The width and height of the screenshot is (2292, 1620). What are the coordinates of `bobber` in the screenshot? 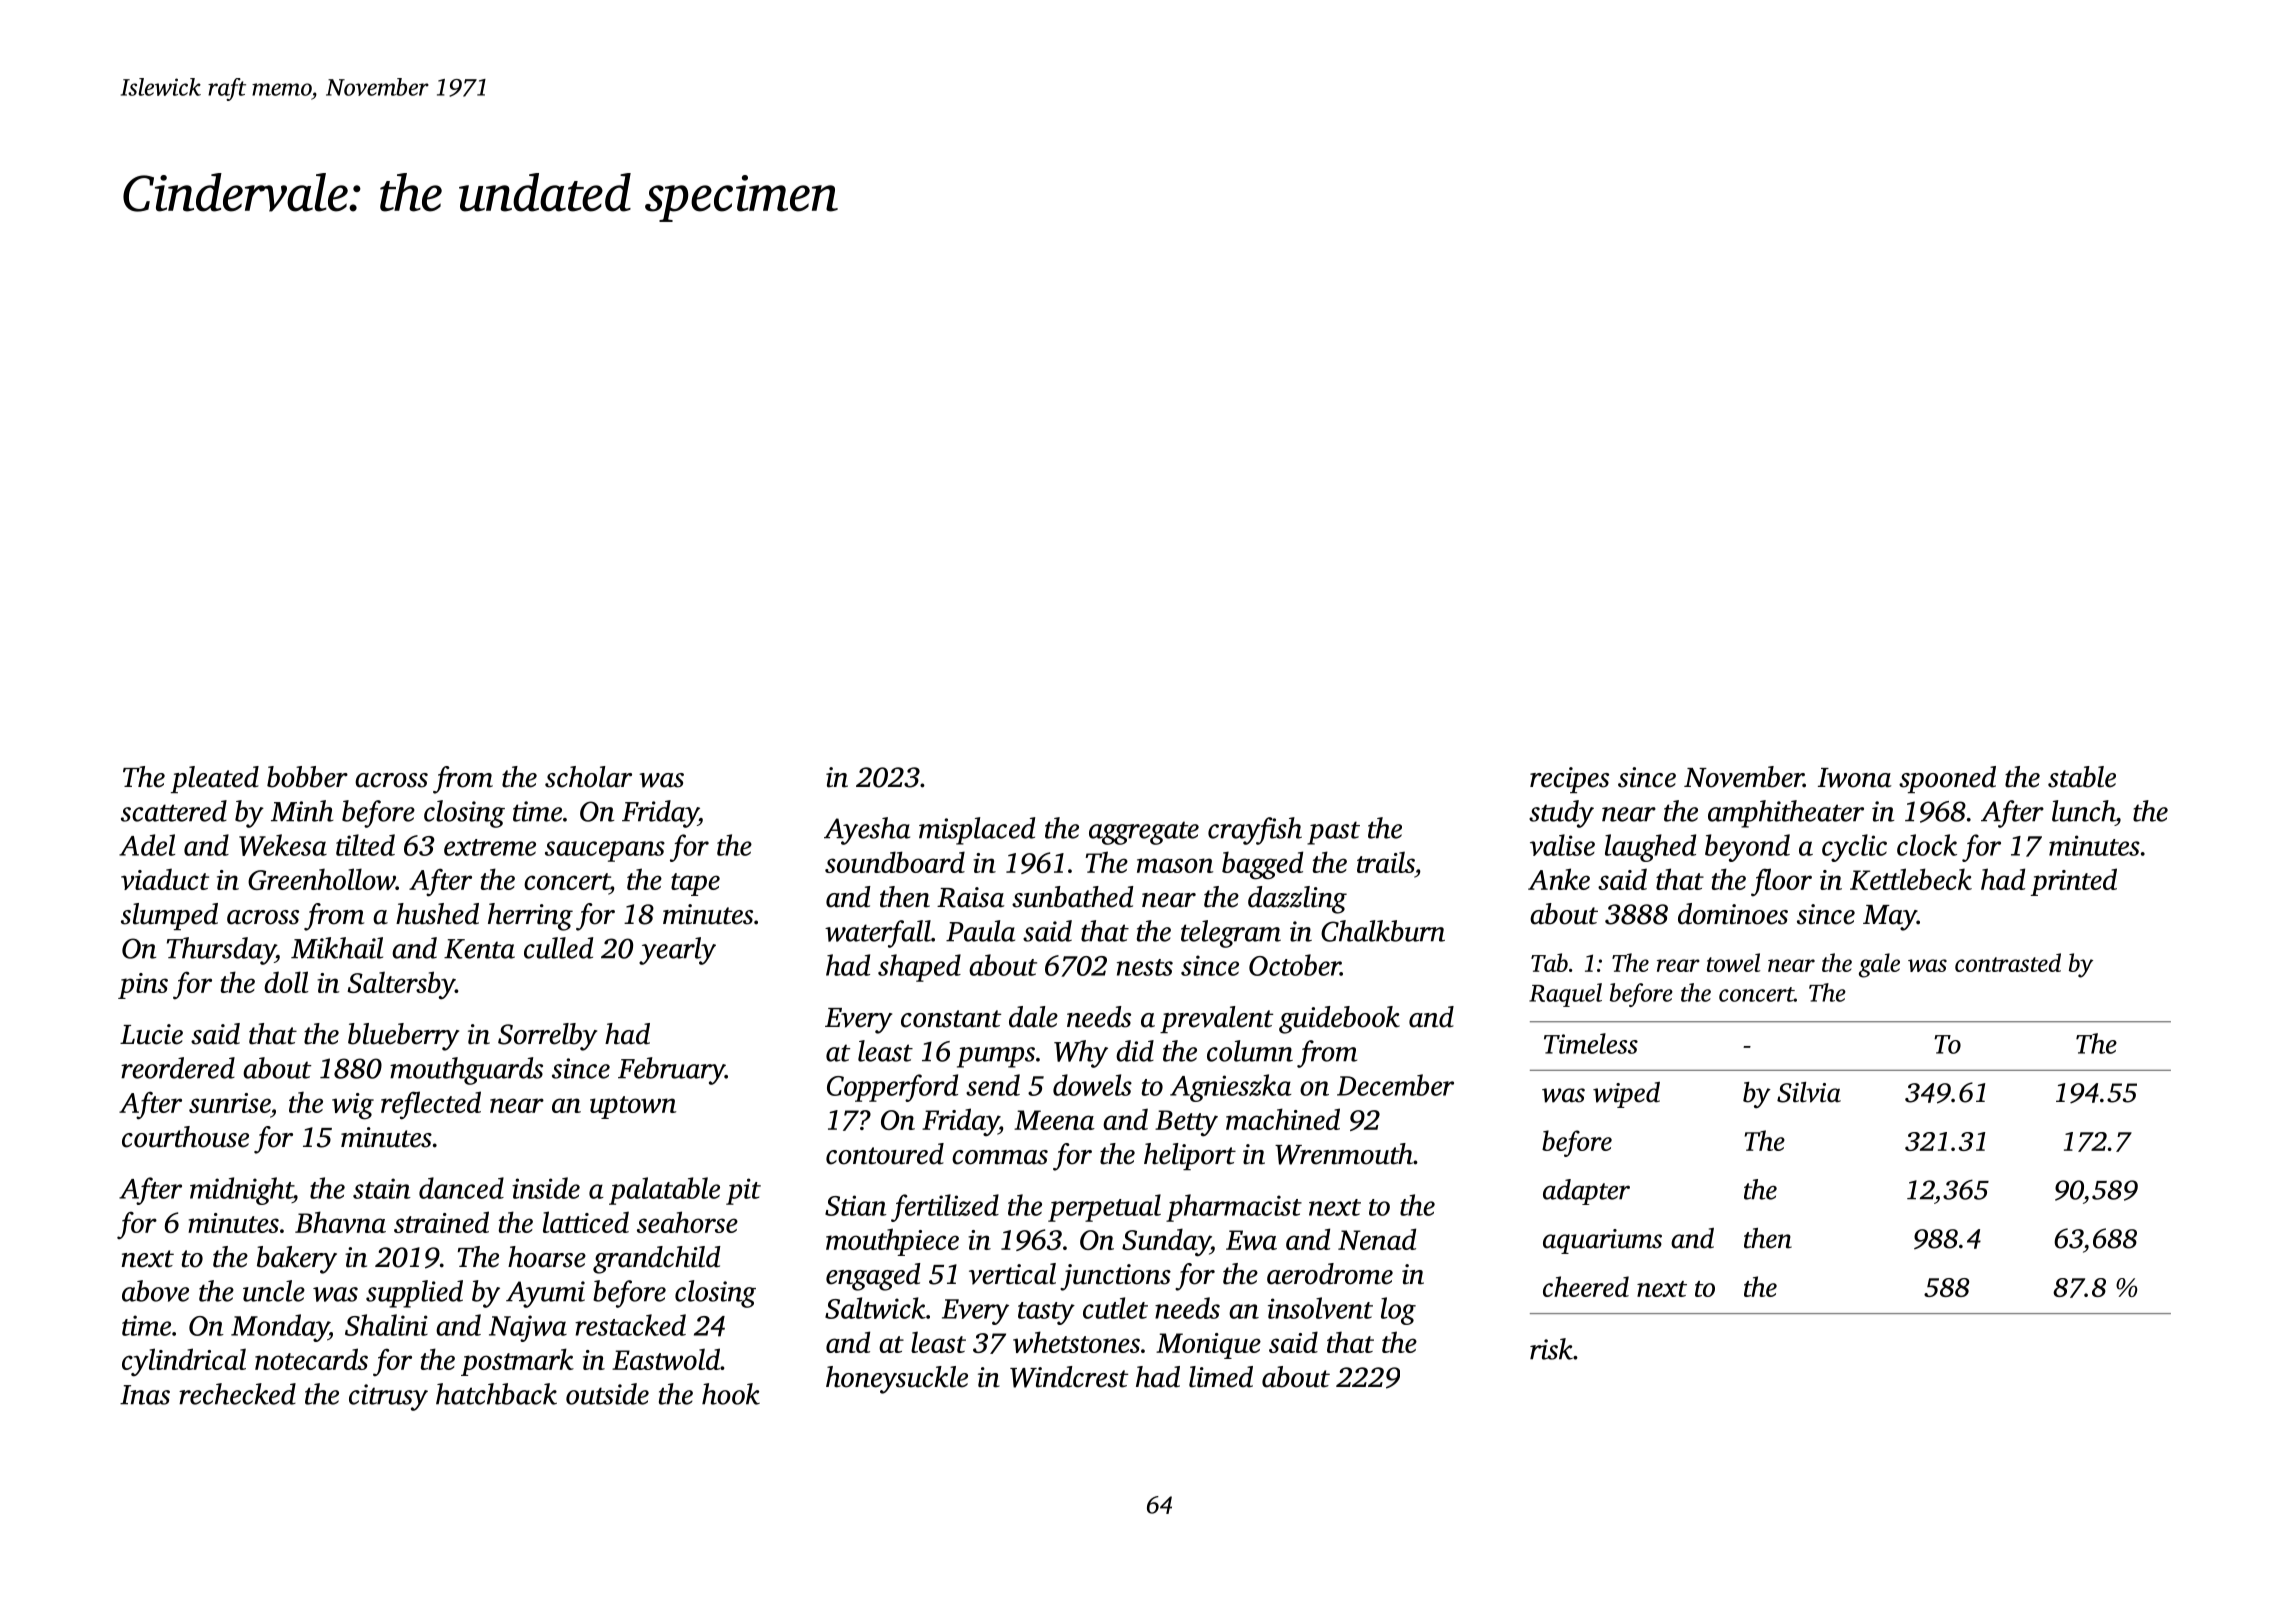 It's located at (307, 777).
